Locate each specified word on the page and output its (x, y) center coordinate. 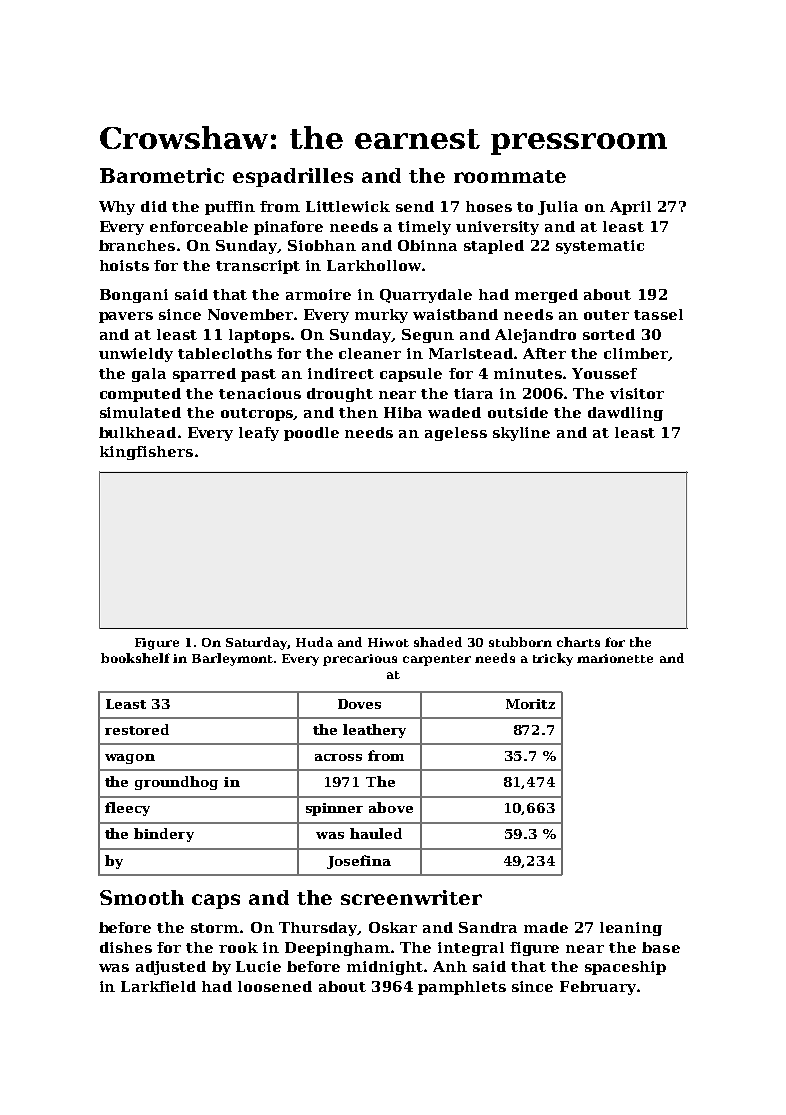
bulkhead (137, 432)
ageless (456, 434)
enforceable (199, 226)
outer (606, 315)
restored (137, 729)
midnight (385, 968)
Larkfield (158, 986)
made (546, 927)
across (338, 757)
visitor (637, 393)
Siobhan (322, 245)
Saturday (257, 643)
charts (578, 642)
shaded (438, 642)
